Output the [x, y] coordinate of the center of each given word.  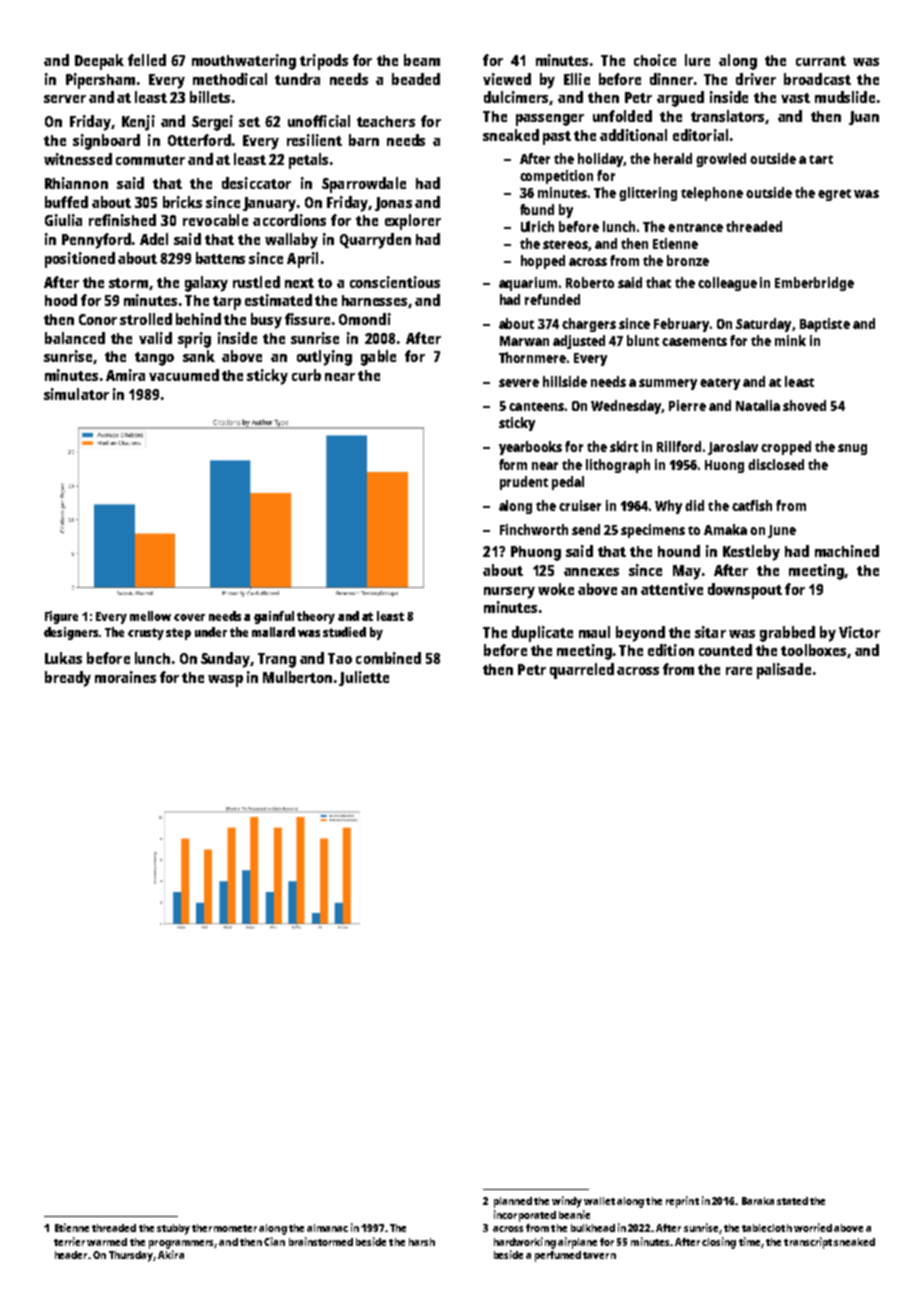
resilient [314, 140]
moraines [125, 677]
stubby [173, 1229]
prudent [524, 483]
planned [513, 1202]
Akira [171, 1254]
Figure [61, 617]
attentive [672, 589]
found [537, 209]
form [513, 464]
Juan [864, 118]
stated [792, 1201]
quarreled [582, 671]
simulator [76, 394]
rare [739, 671]
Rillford [679, 446]
